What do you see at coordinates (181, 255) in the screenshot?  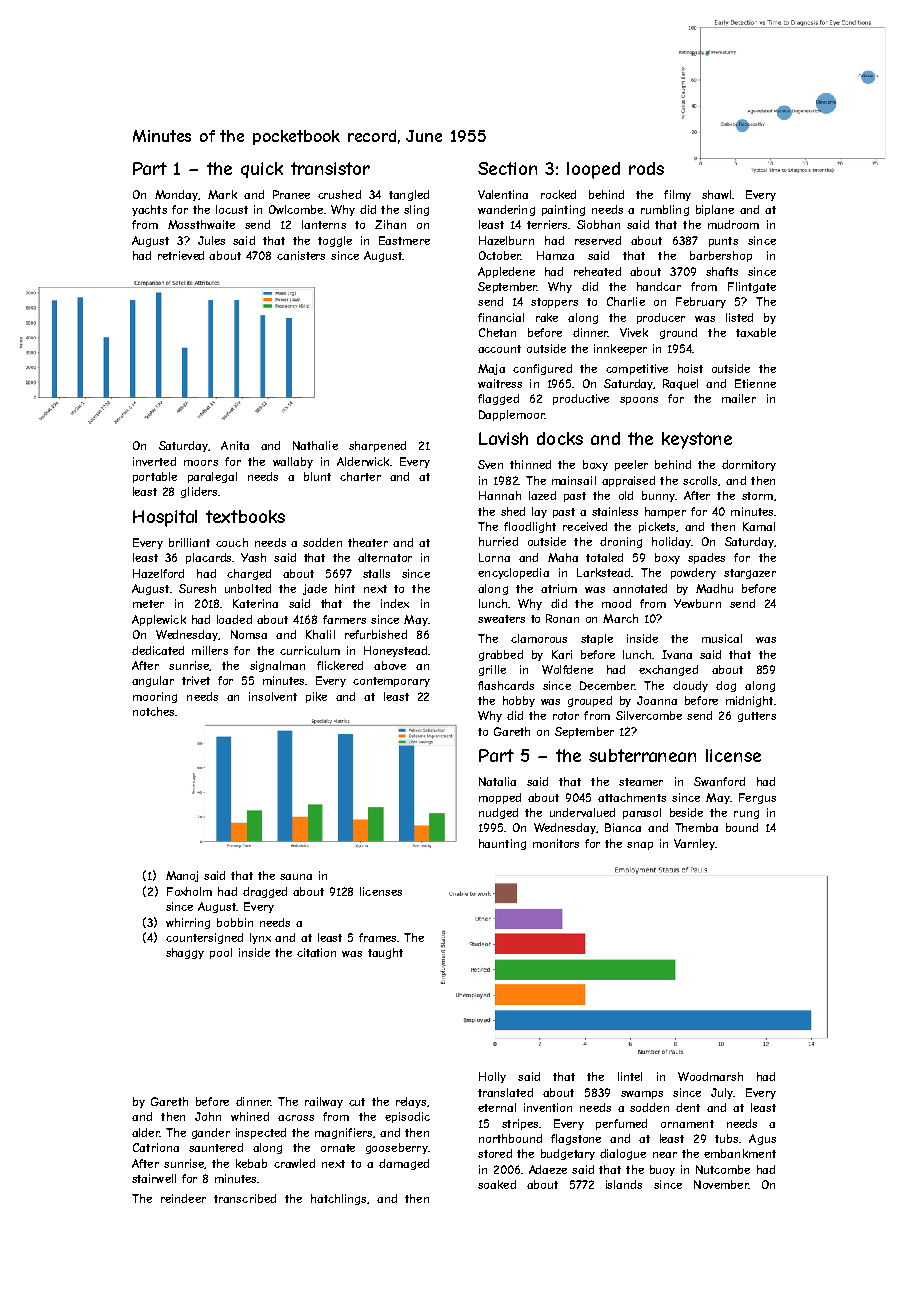 I see `retrieved` at bounding box center [181, 255].
